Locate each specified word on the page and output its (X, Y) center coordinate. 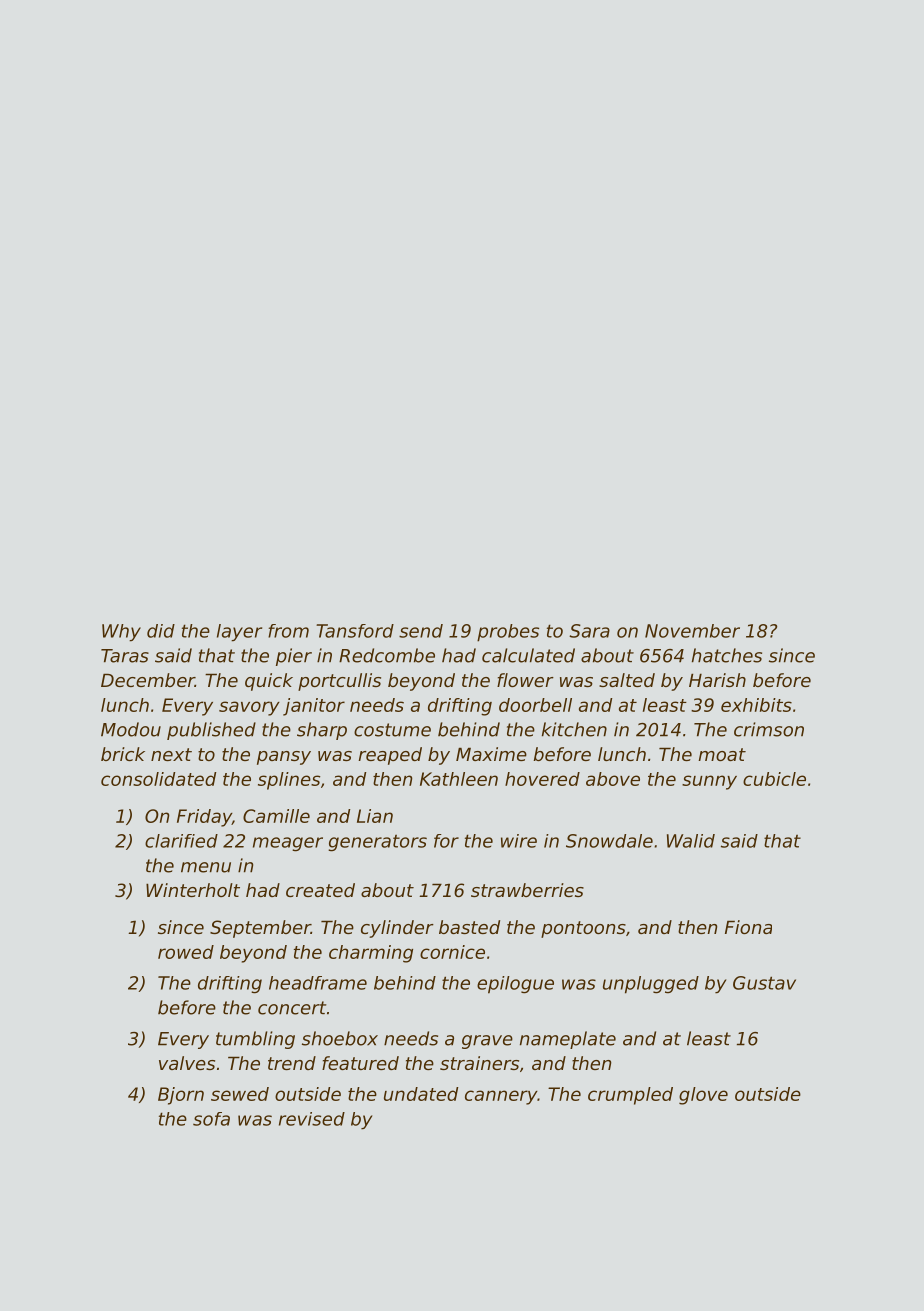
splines (289, 781)
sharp (322, 731)
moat (722, 754)
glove (703, 1096)
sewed (240, 1094)
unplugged (651, 985)
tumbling (255, 1040)
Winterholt (193, 890)
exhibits (756, 705)
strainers (479, 1063)
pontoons (583, 929)
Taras (125, 656)
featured (360, 1063)
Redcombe (387, 655)
